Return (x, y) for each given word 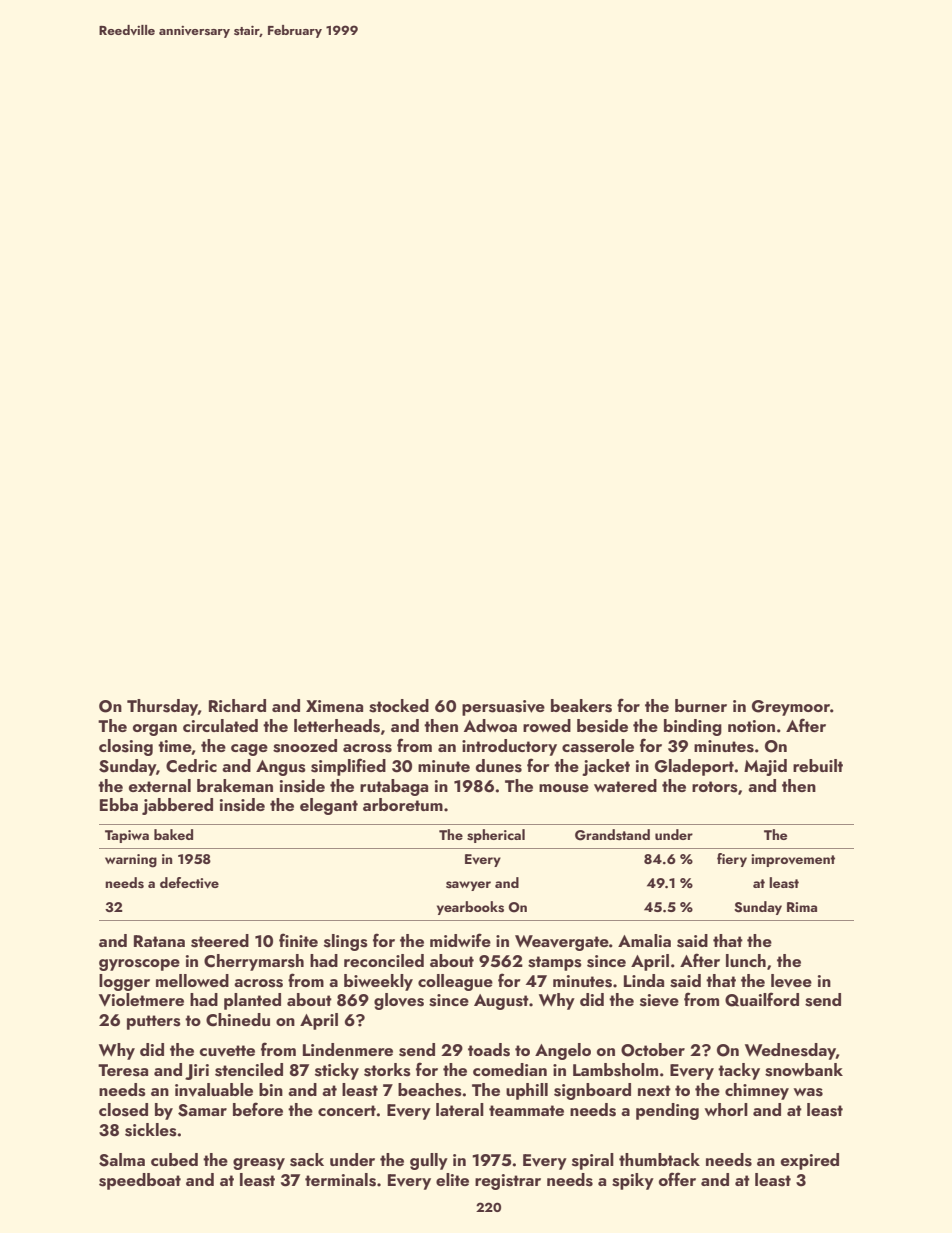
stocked (399, 706)
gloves (399, 1001)
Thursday (162, 707)
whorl (726, 1109)
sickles (151, 1130)
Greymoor (791, 708)
